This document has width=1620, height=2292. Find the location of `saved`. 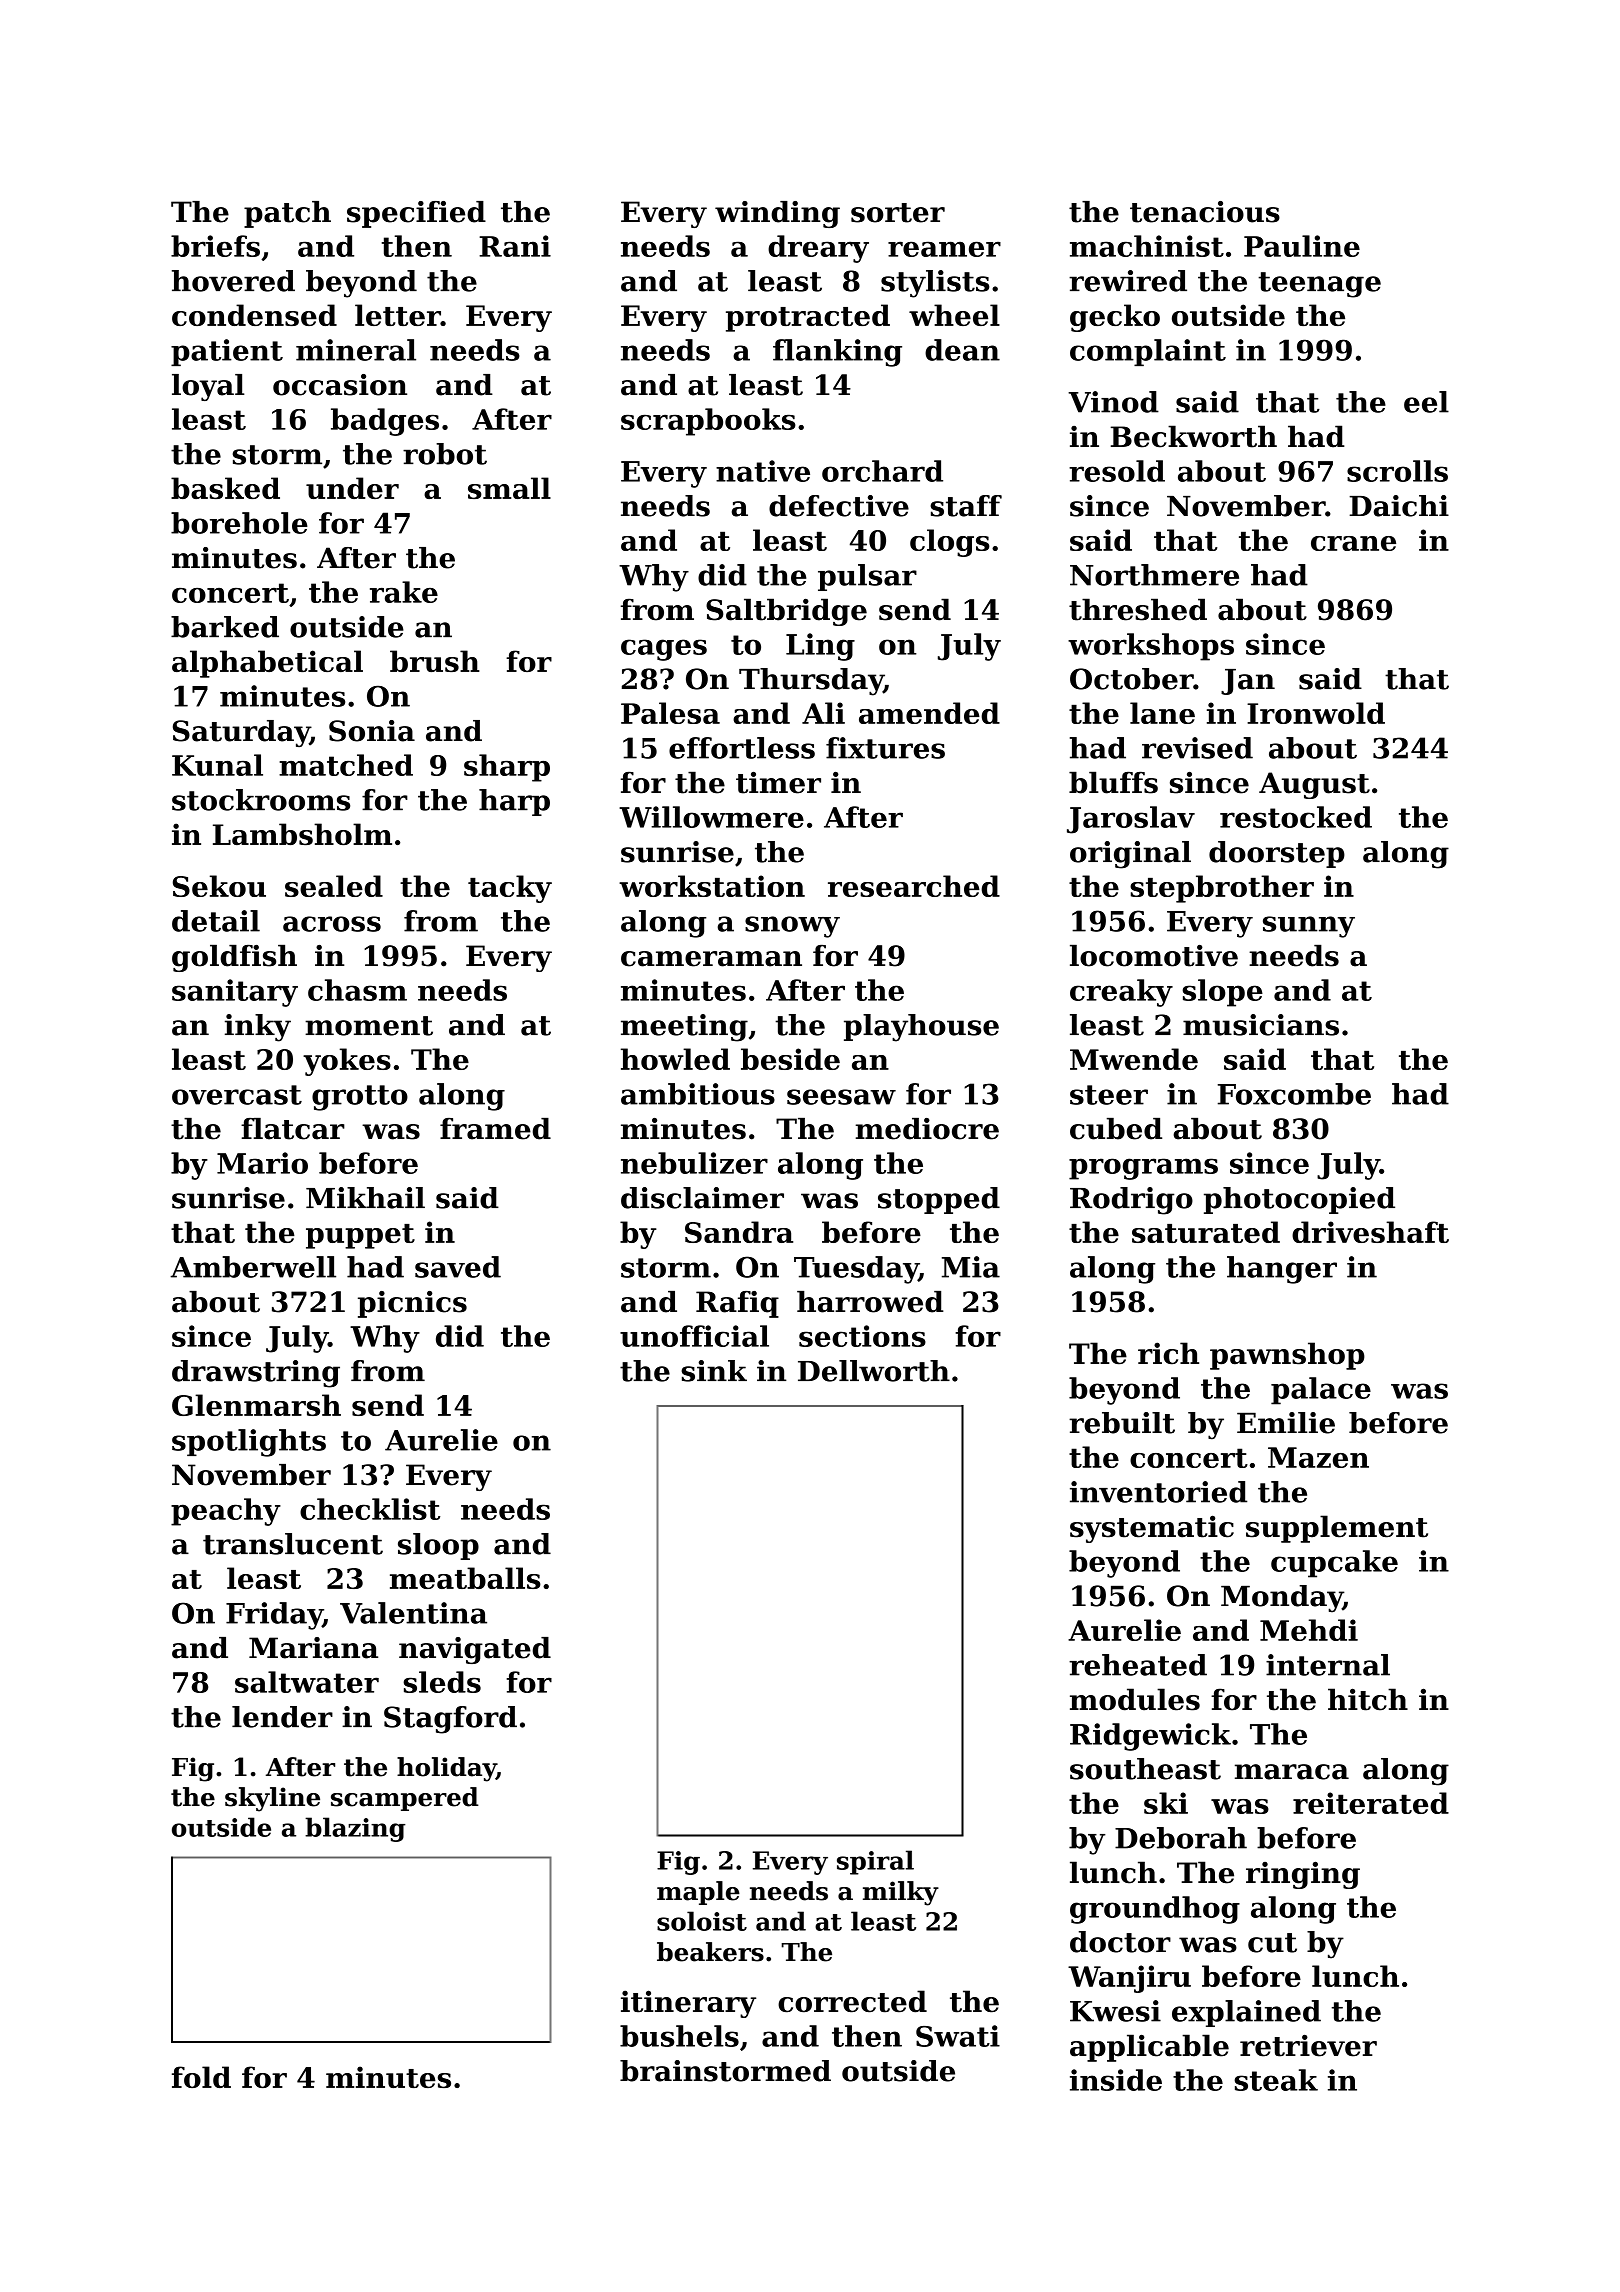

saved is located at coordinates (458, 1267).
